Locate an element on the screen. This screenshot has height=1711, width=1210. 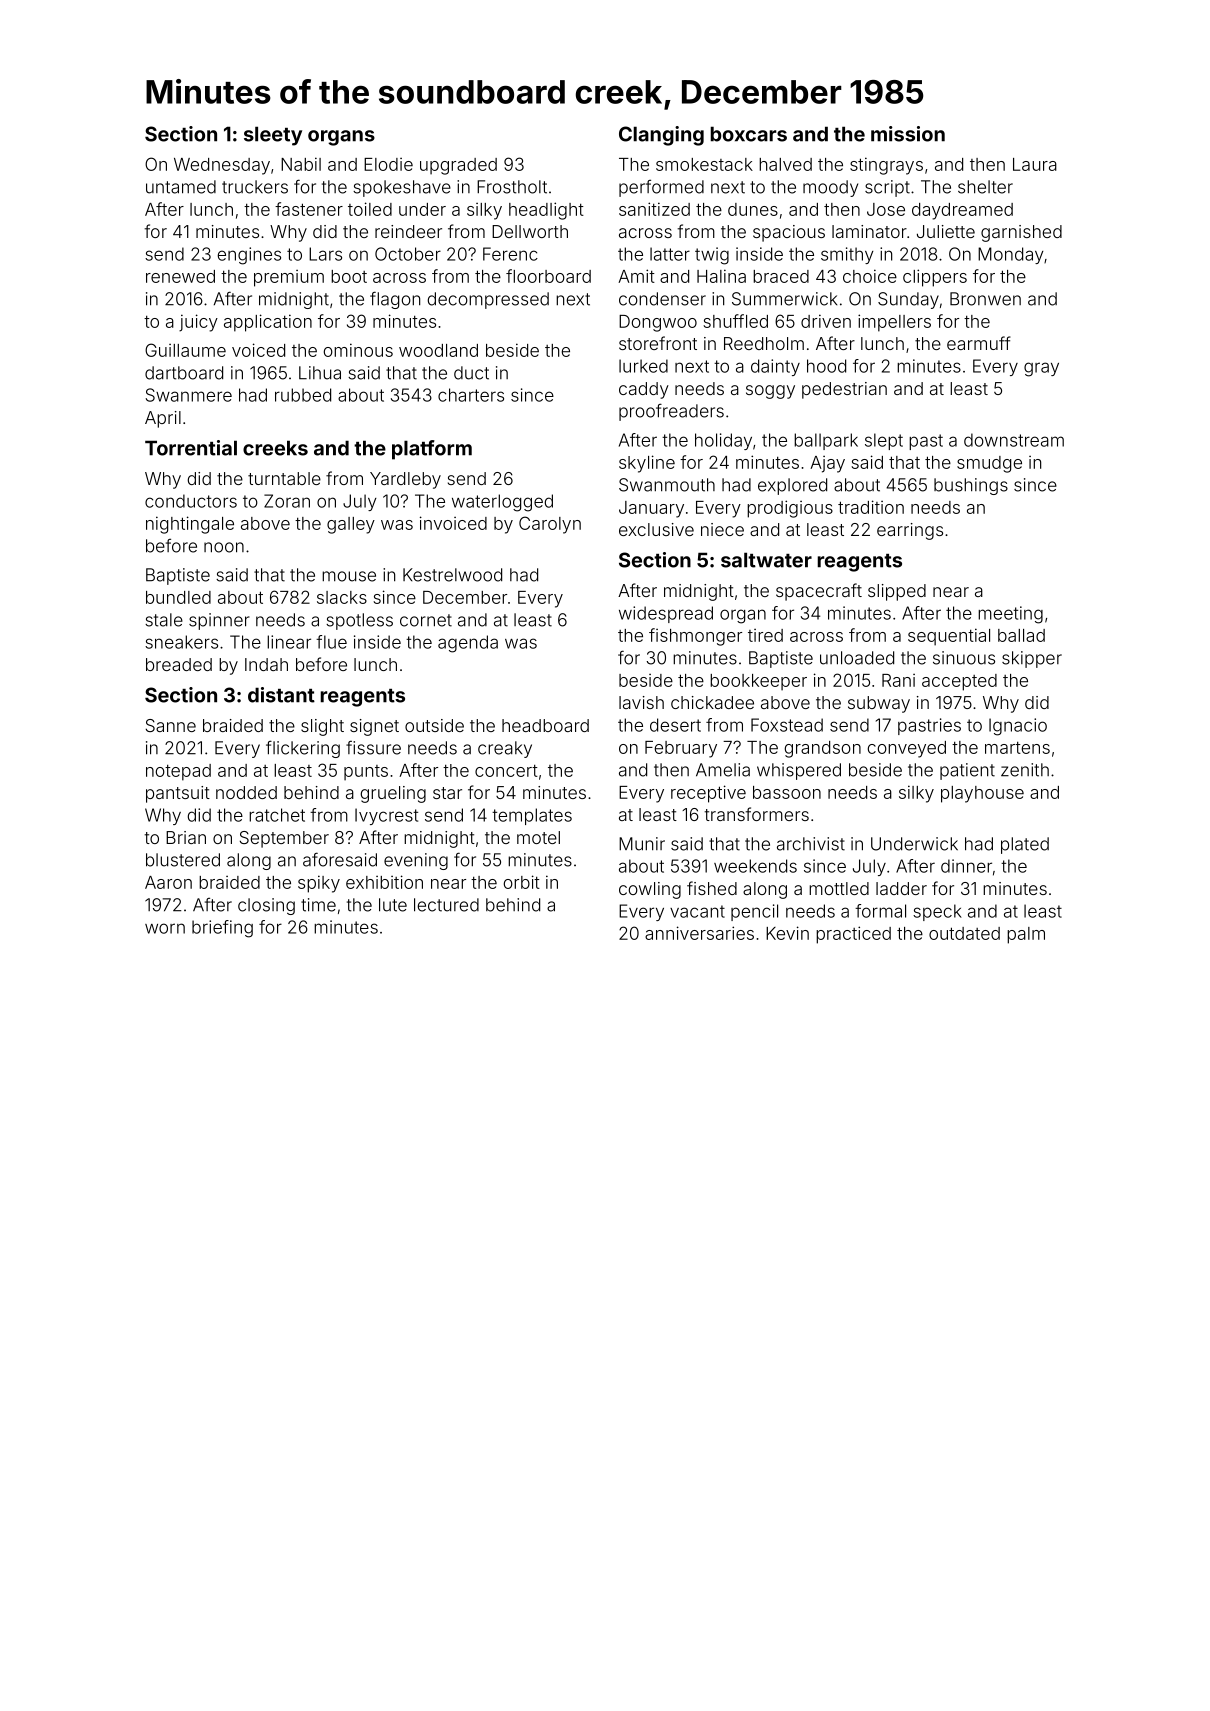
unloaded is located at coordinates (857, 658).
